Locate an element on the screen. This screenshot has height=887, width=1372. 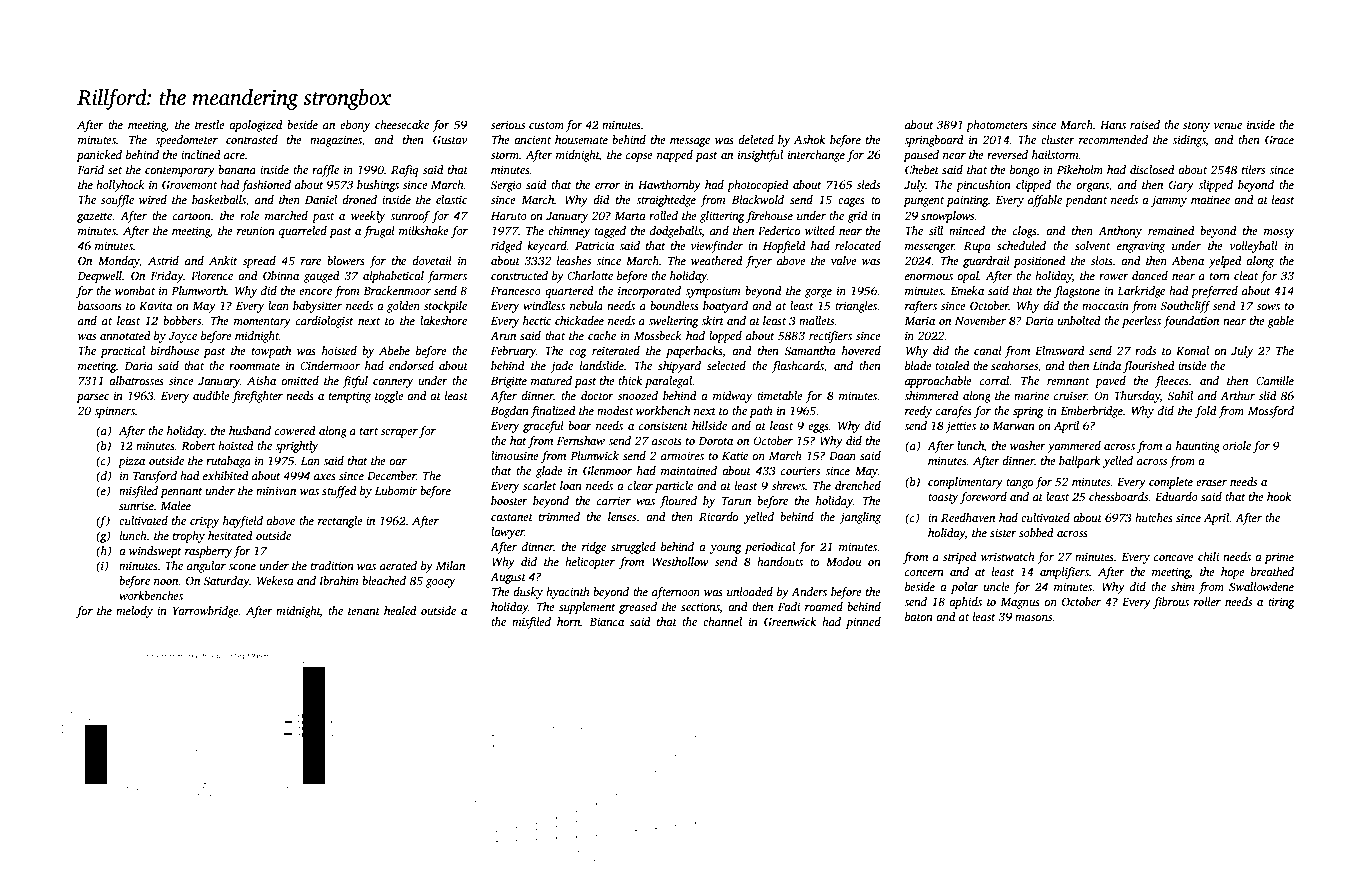
melody is located at coordinates (134, 612).
